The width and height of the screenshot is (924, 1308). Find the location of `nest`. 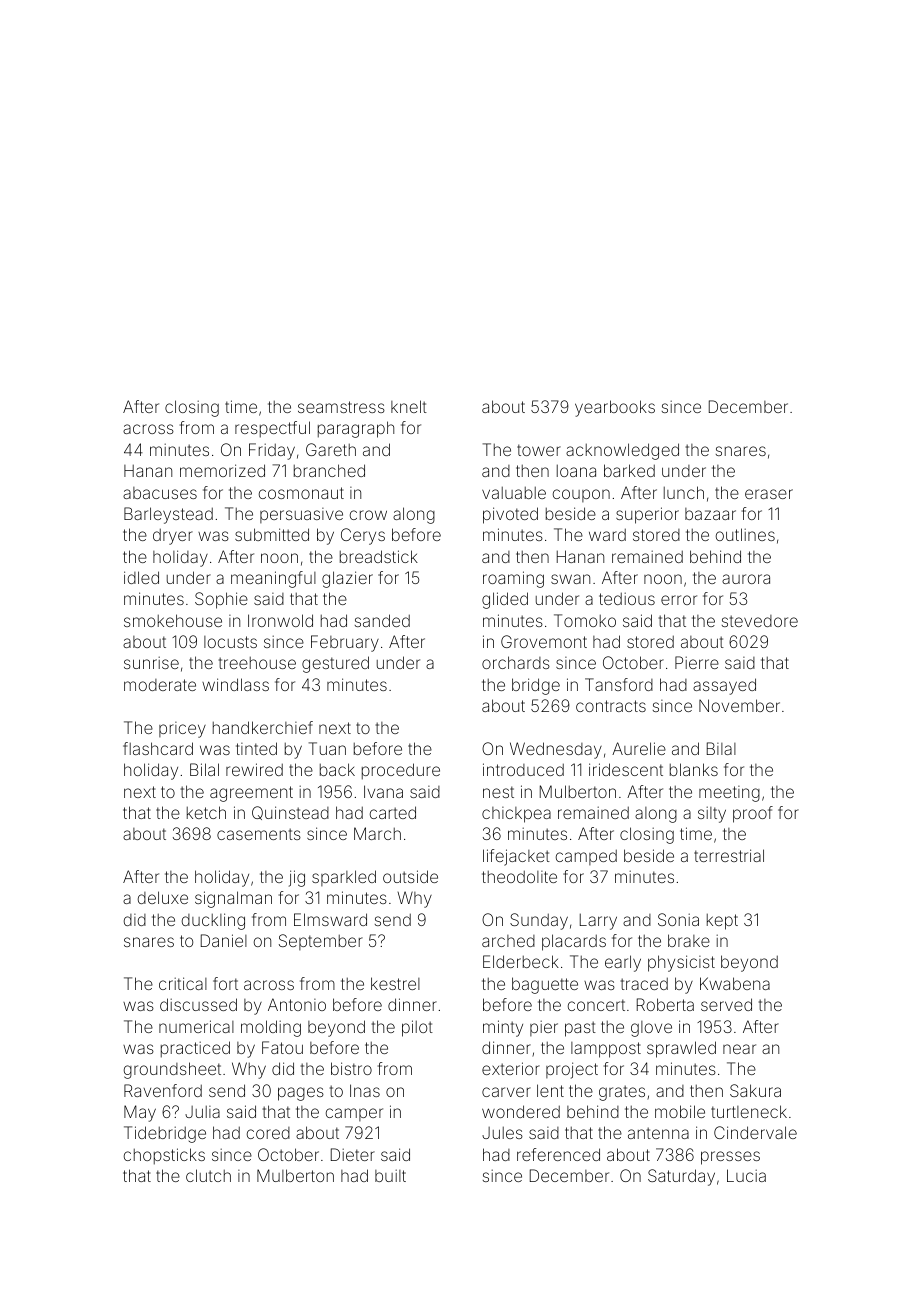

nest is located at coordinates (498, 792).
